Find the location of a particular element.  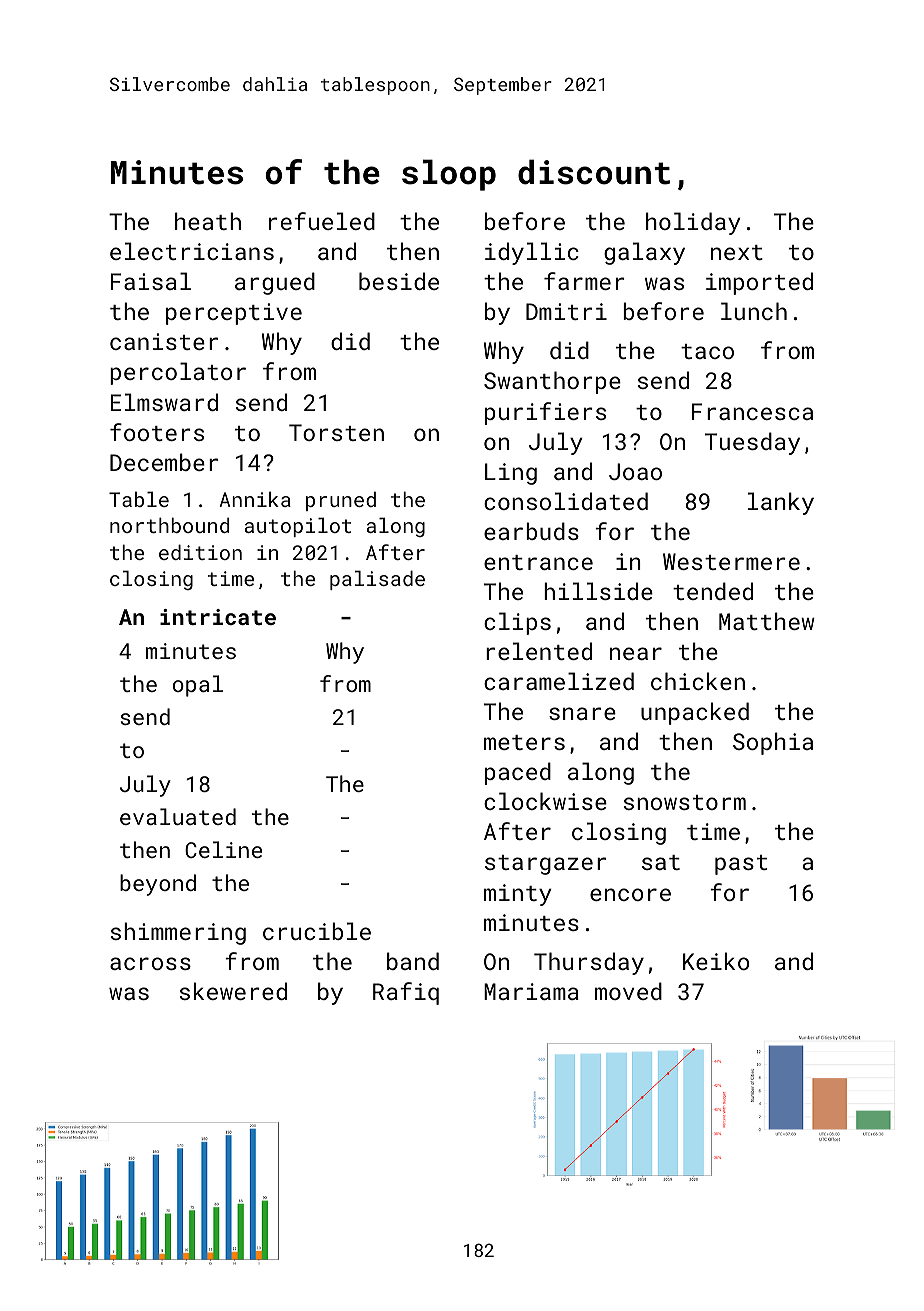

Faisal is located at coordinates (151, 281).
